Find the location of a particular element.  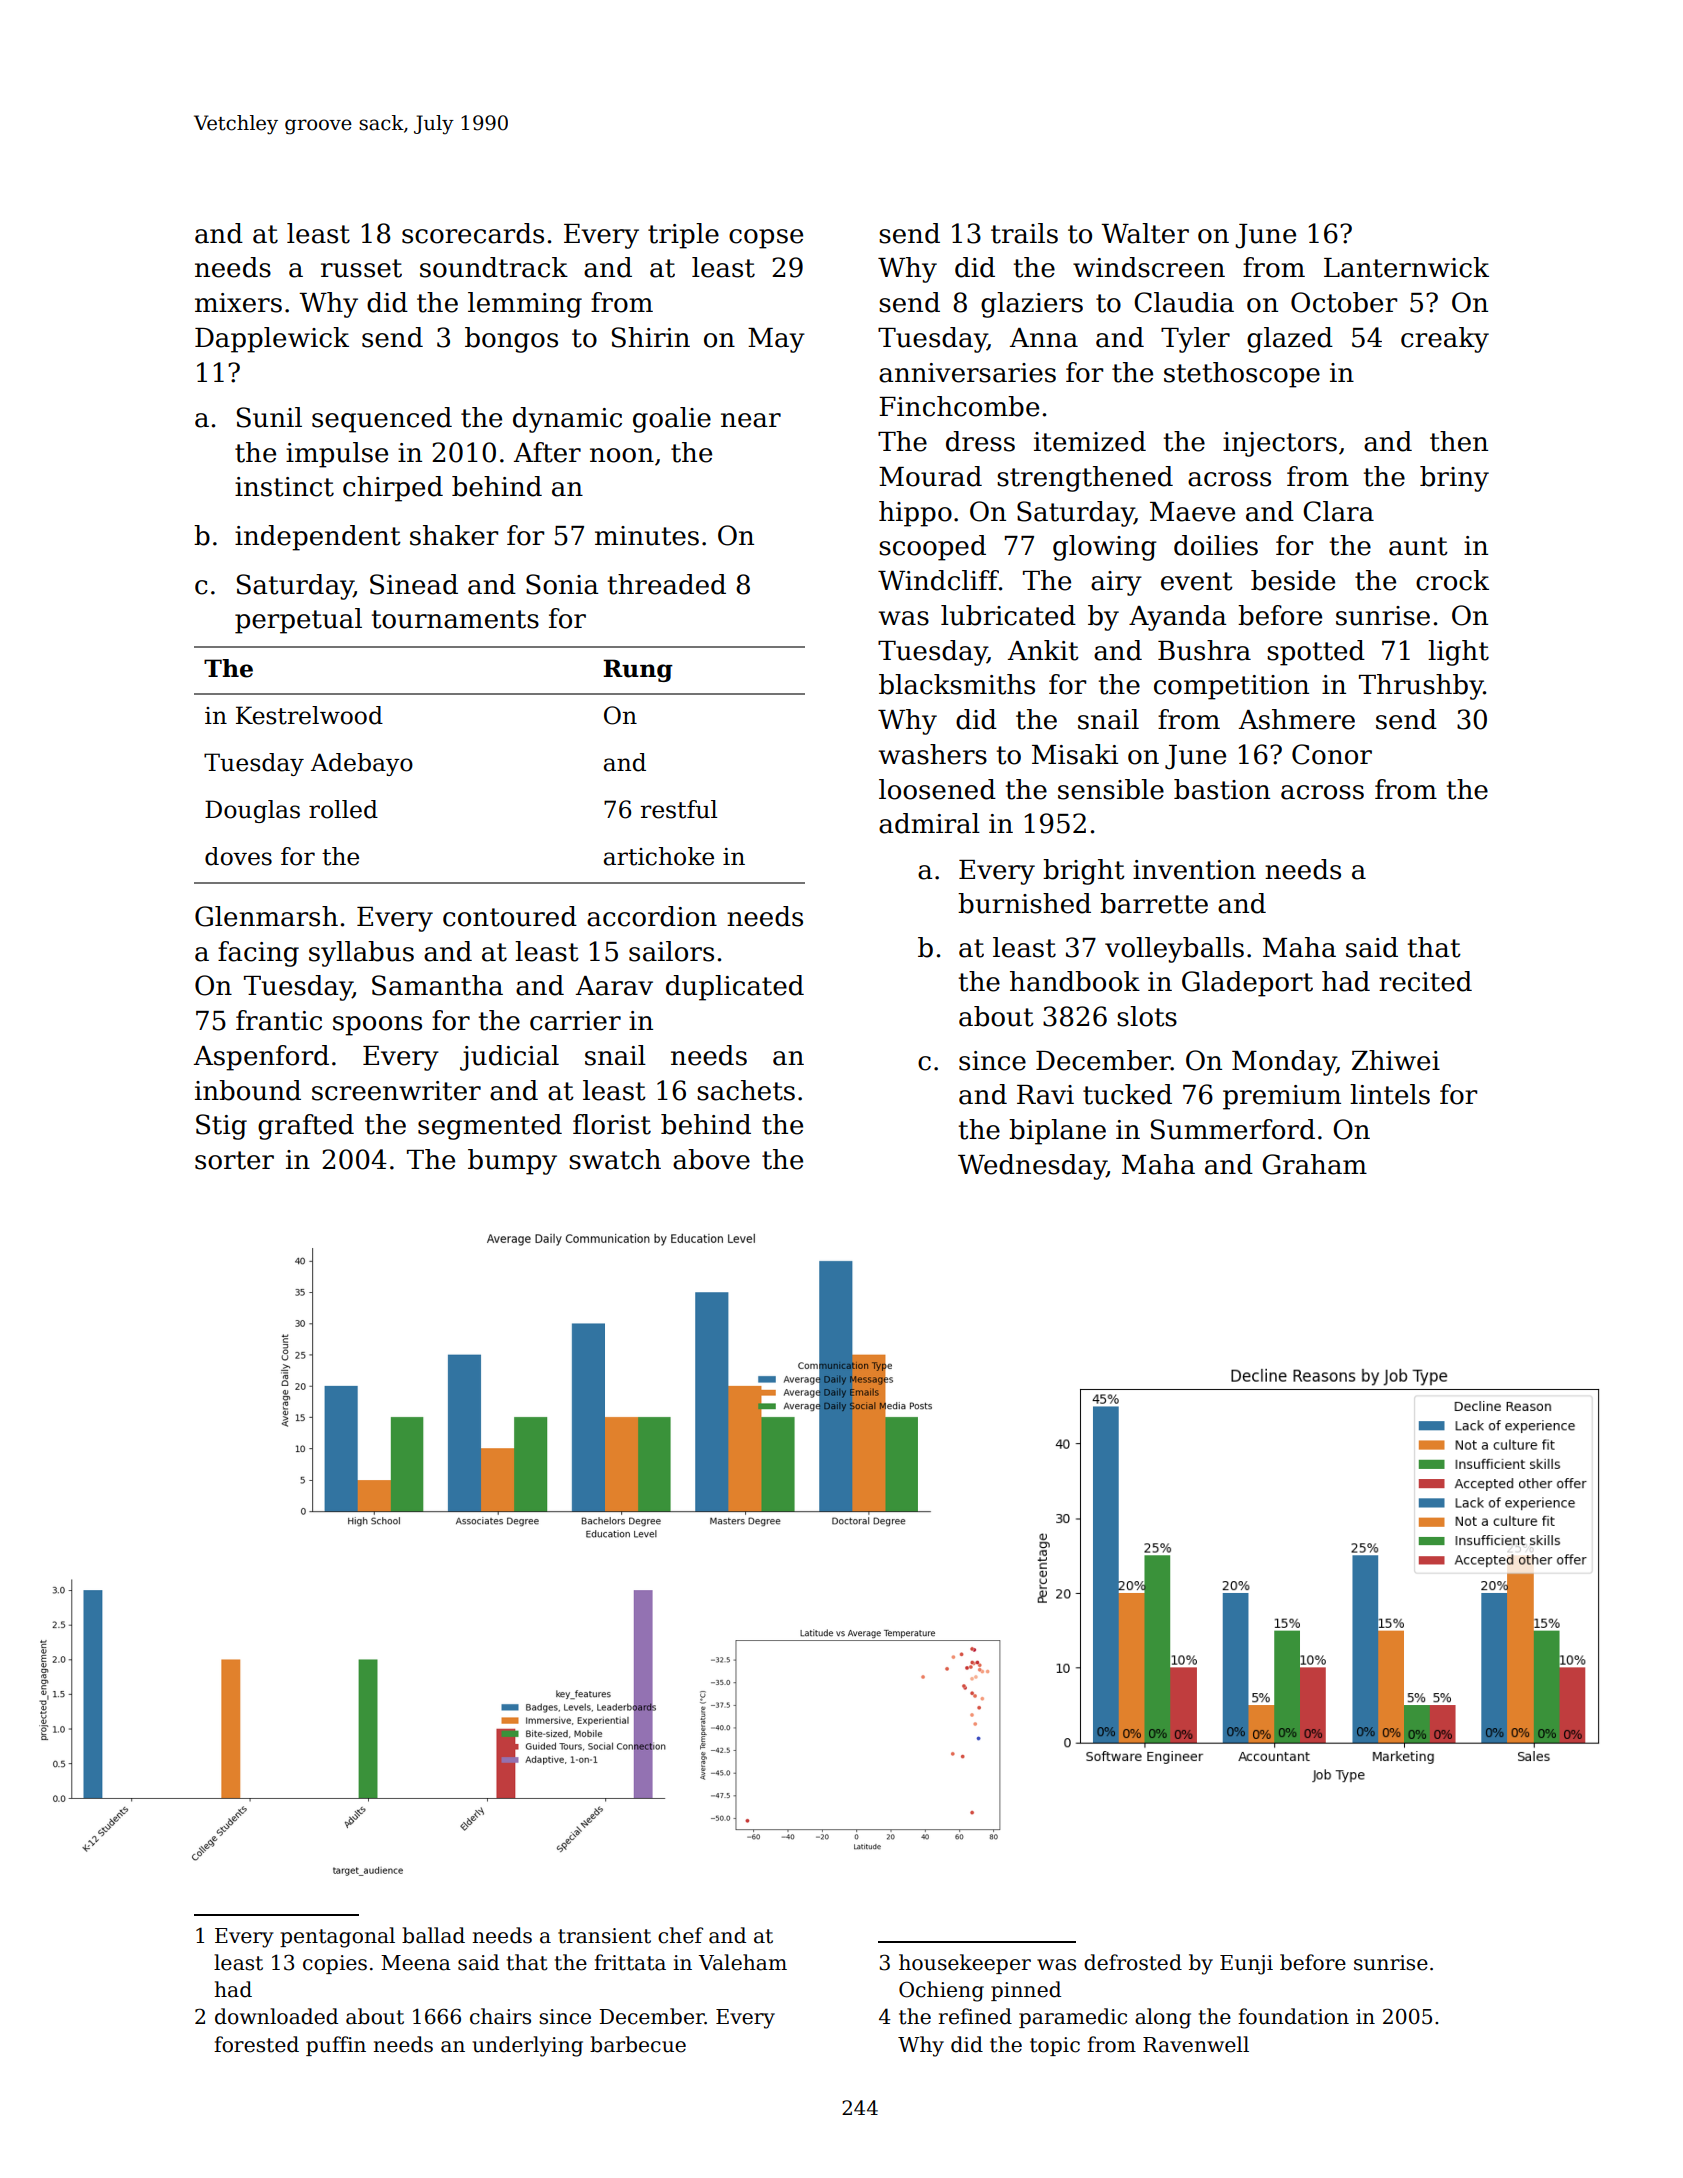

above is located at coordinates (711, 1159).
